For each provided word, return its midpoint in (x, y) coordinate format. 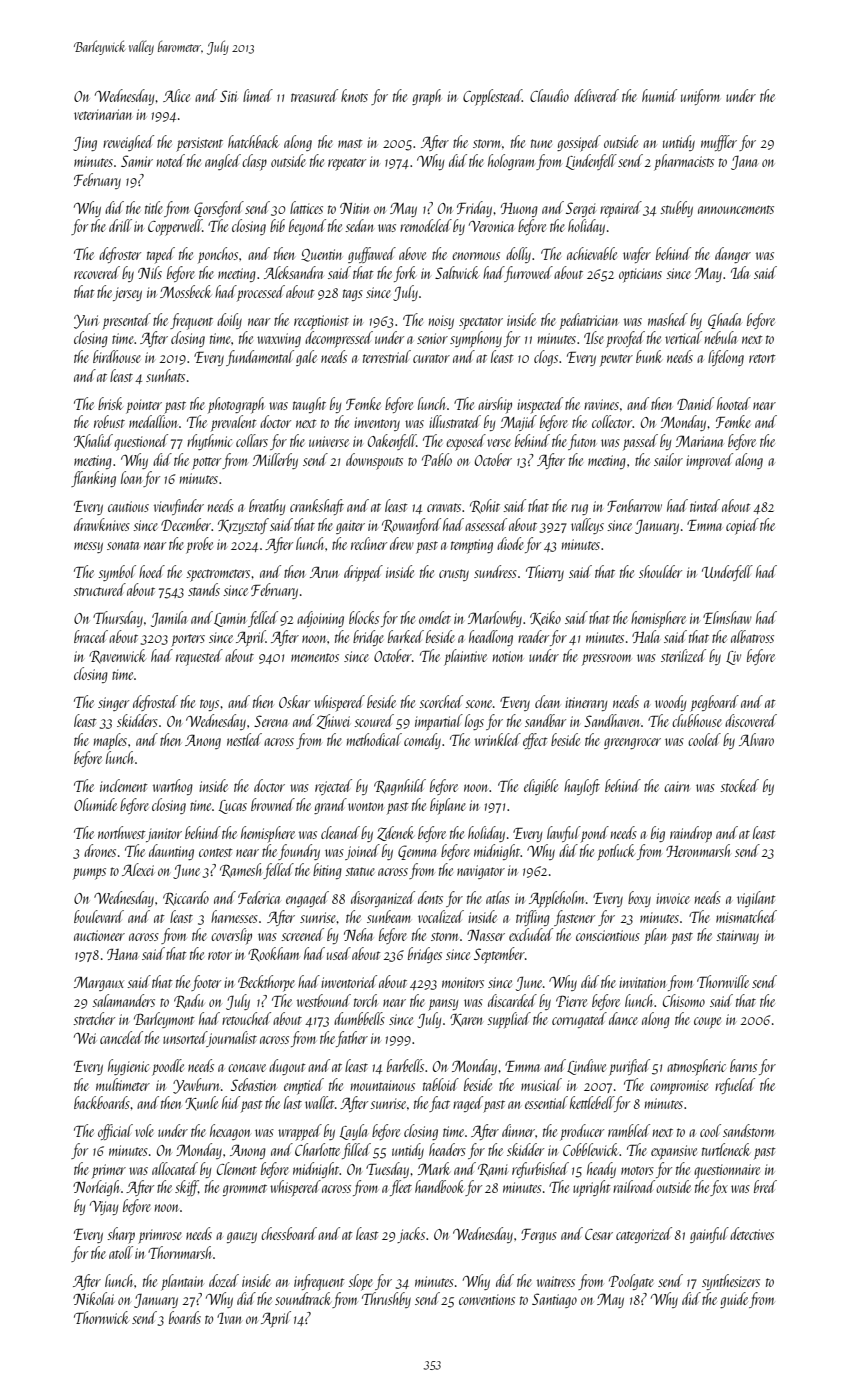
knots (354, 95)
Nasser (486, 935)
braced (91, 636)
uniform (700, 97)
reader (533, 636)
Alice (176, 95)
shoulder (660, 571)
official (115, 1132)
